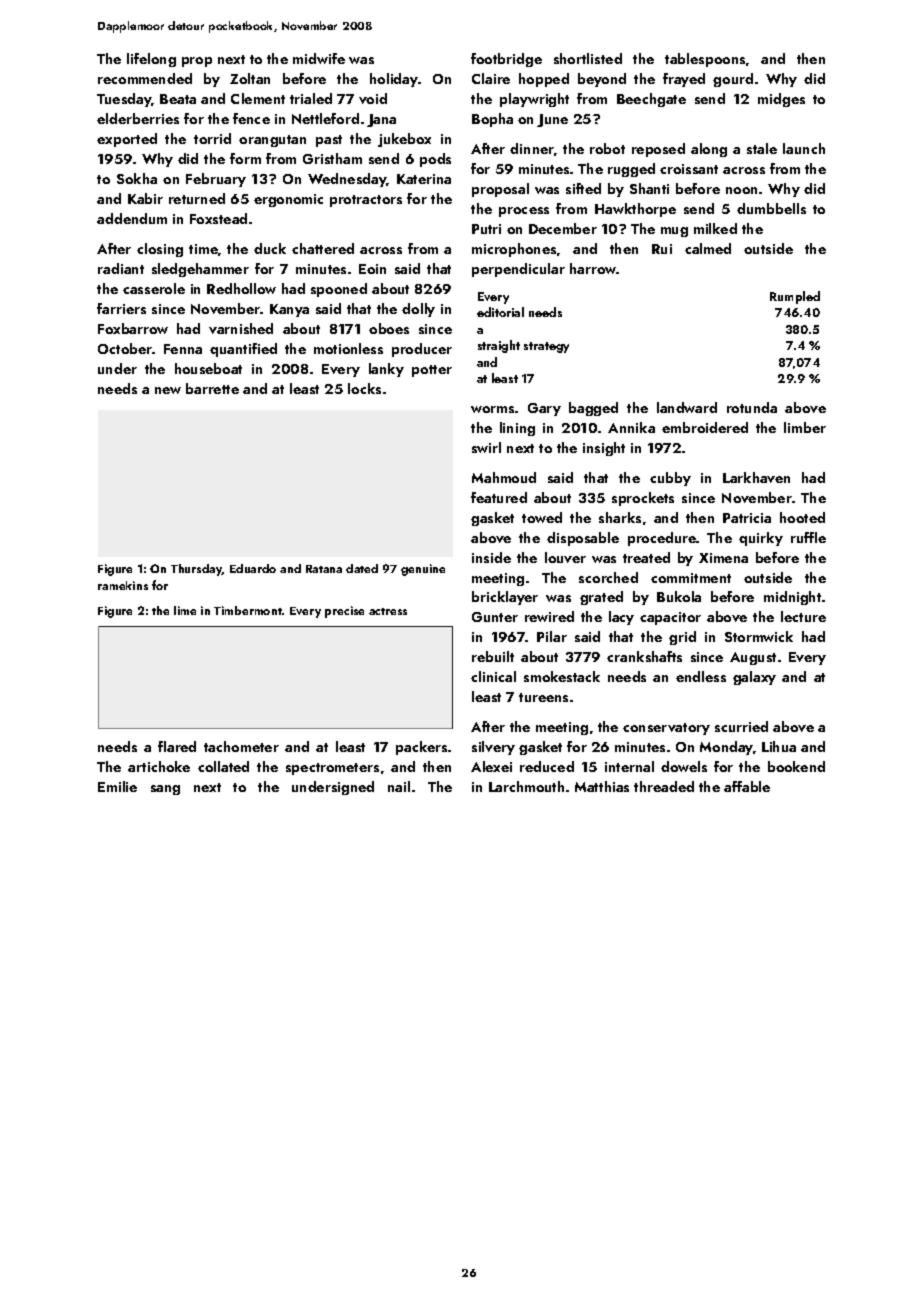 The image size is (924, 1308). What do you see at coordinates (565, 557) in the document?
I see `louver` at bounding box center [565, 557].
